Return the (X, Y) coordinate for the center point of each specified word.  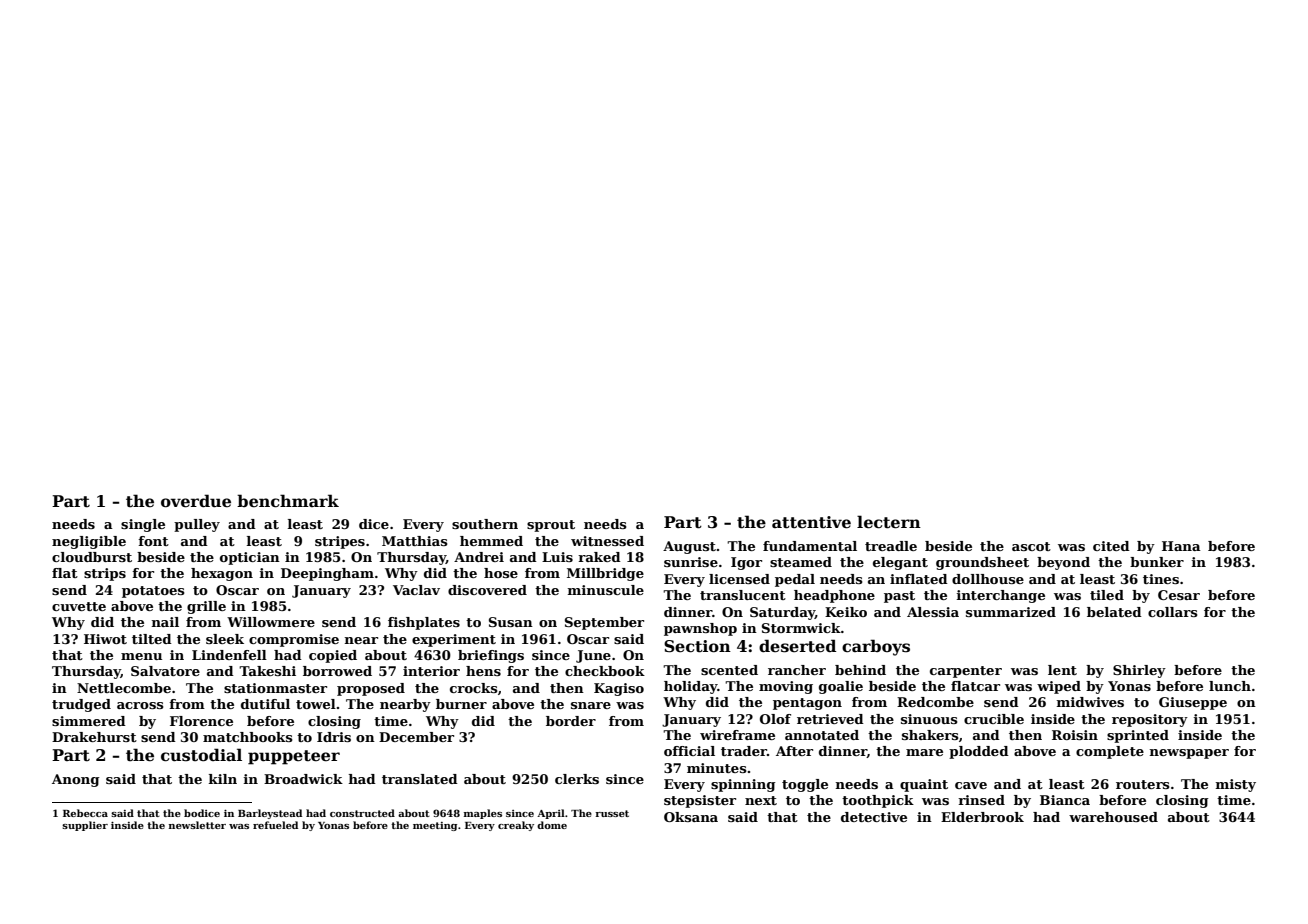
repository (1150, 720)
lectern (889, 522)
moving (786, 687)
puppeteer (294, 757)
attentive (811, 522)
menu (141, 656)
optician (250, 558)
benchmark (288, 501)
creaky (516, 826)
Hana (1181, 546)
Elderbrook (982, 817)
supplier (85, 826)
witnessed (607, 541)
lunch (1230, 686)
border (571, 721)
